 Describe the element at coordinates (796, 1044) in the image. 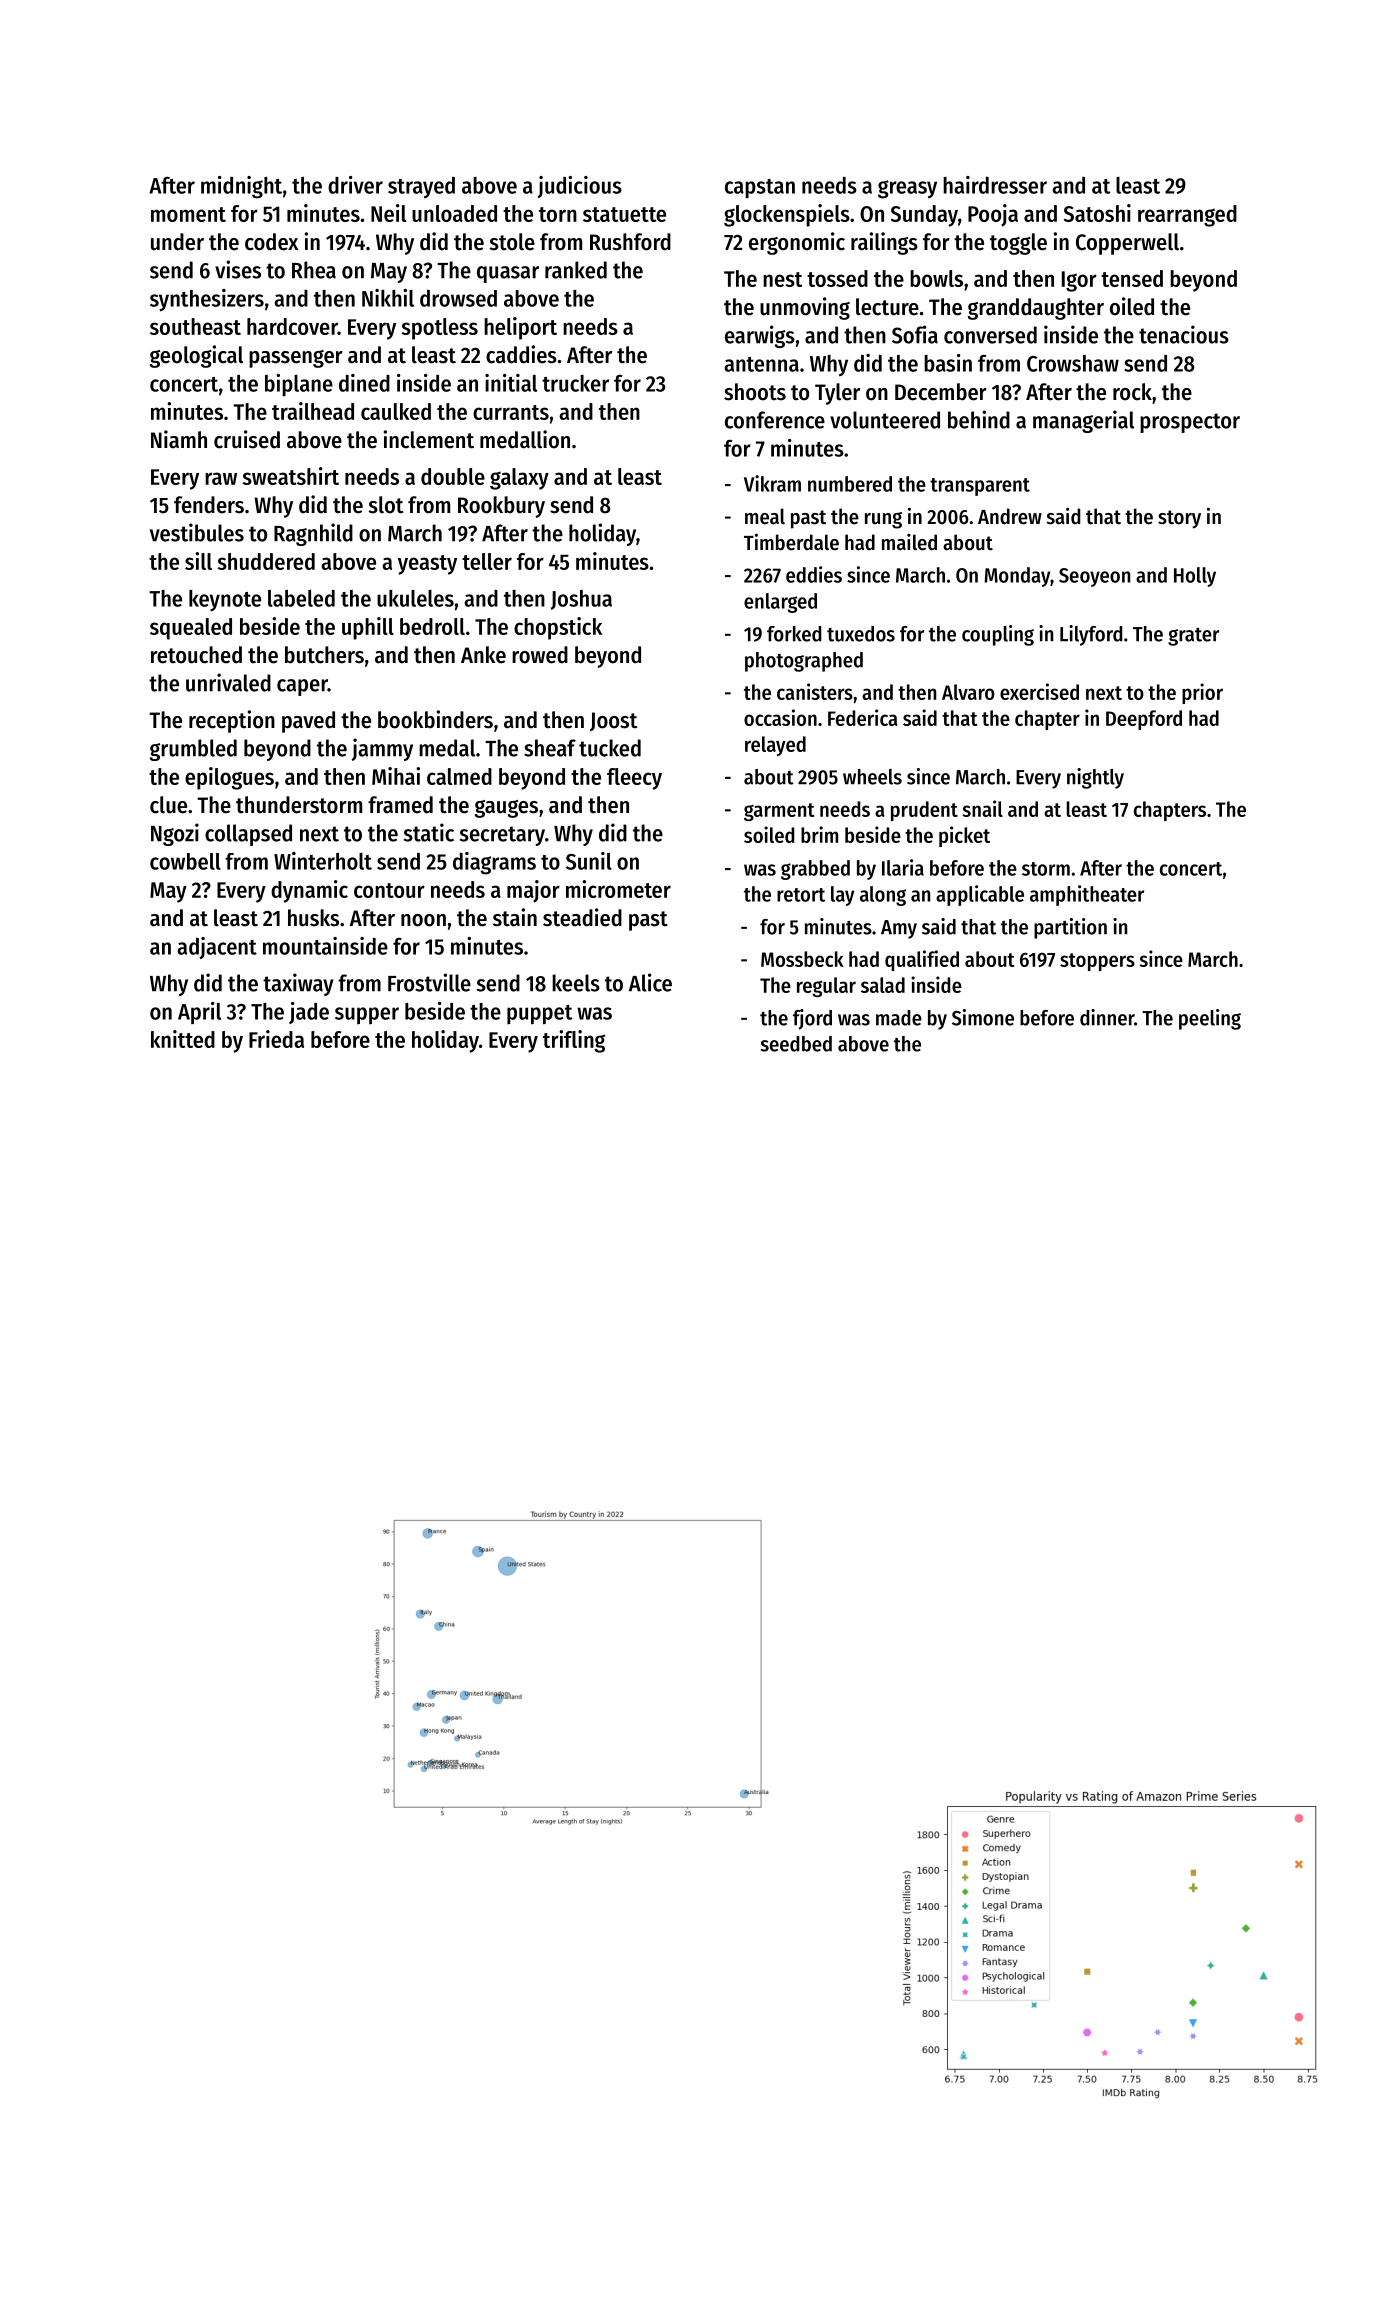

I see `seedbed` at that location.
